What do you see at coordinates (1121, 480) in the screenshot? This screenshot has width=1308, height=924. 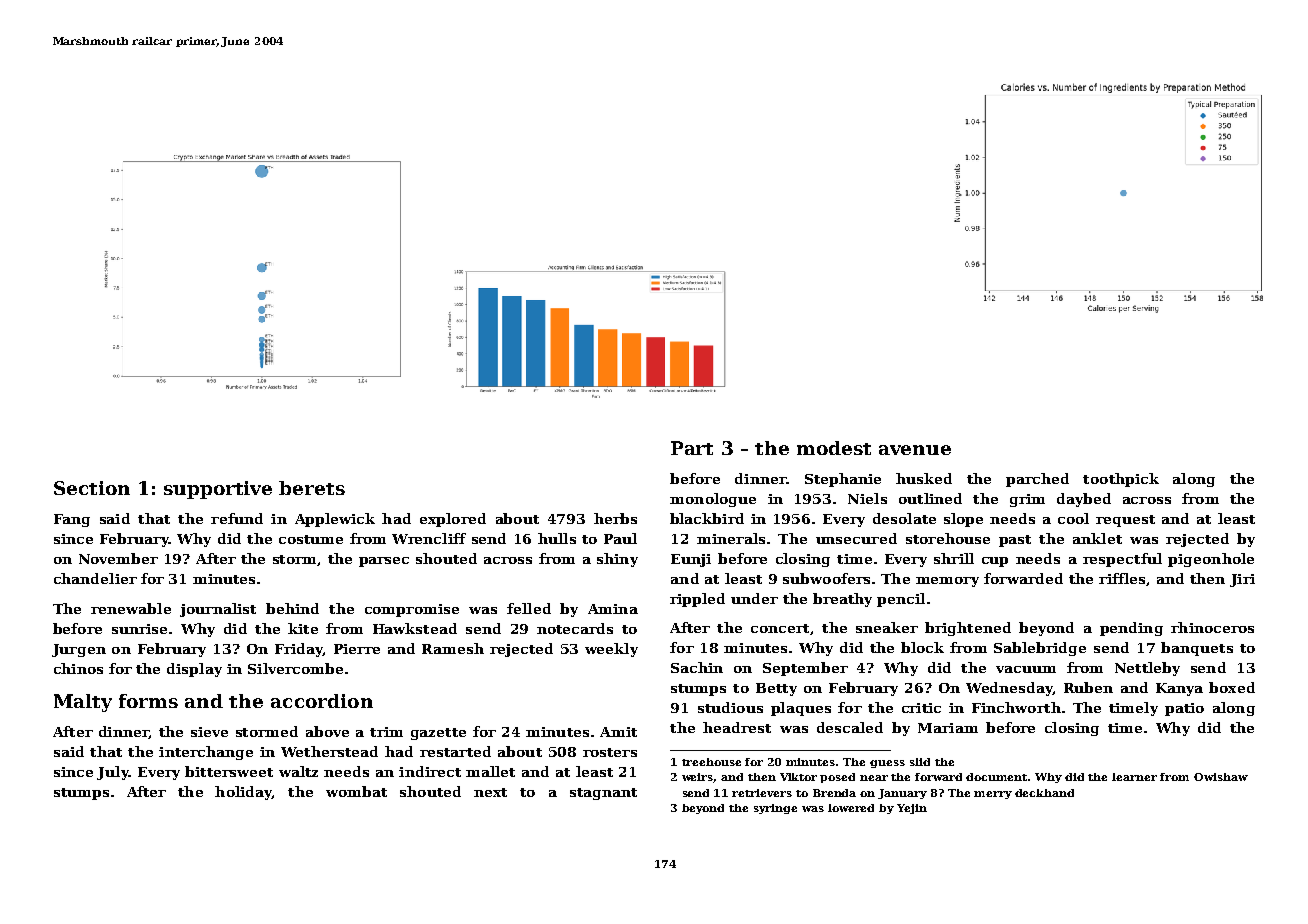 I see `toothpick` at bounding box center [1121, 480].
